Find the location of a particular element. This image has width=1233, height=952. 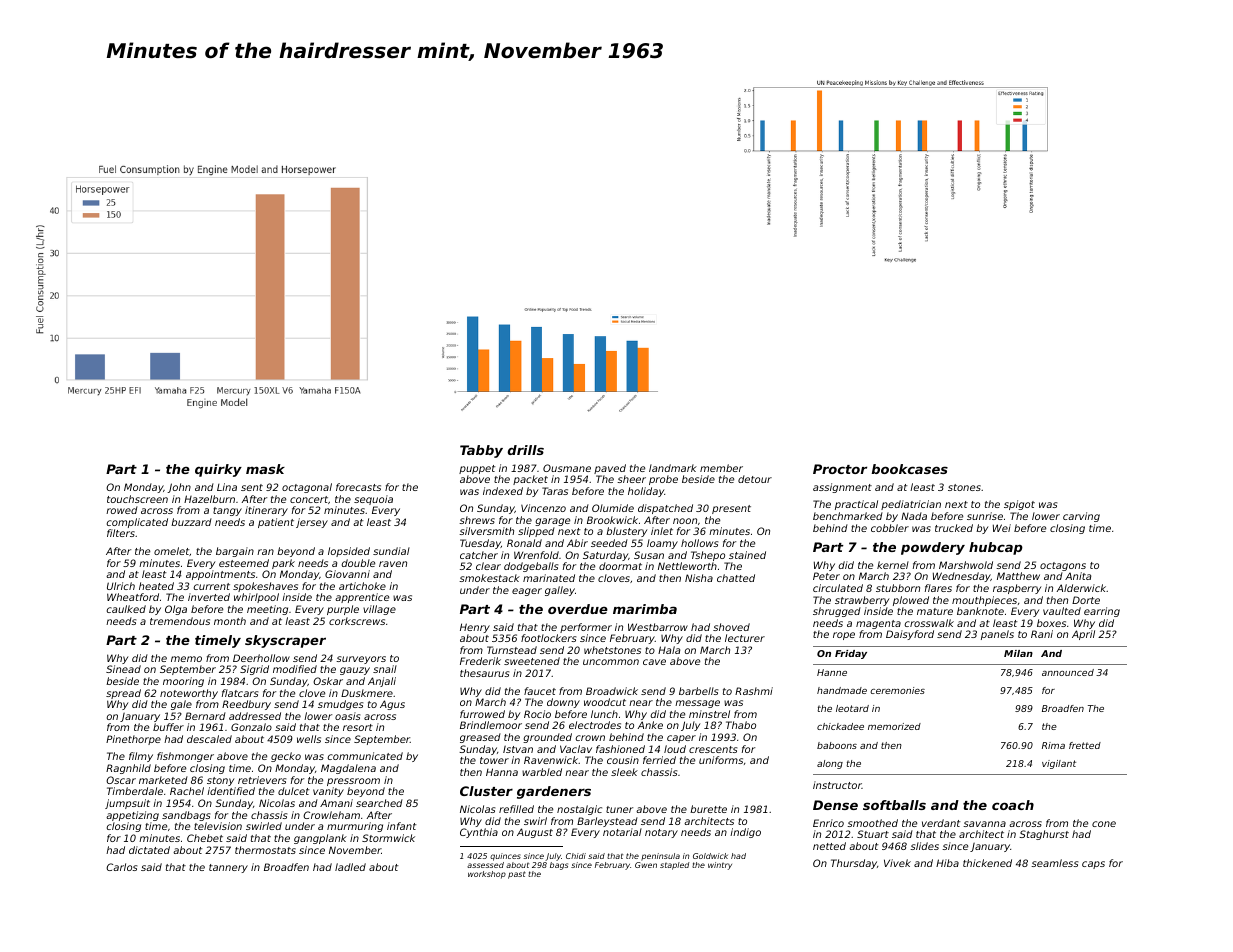

workshop is located at coordinates (487, 875).
